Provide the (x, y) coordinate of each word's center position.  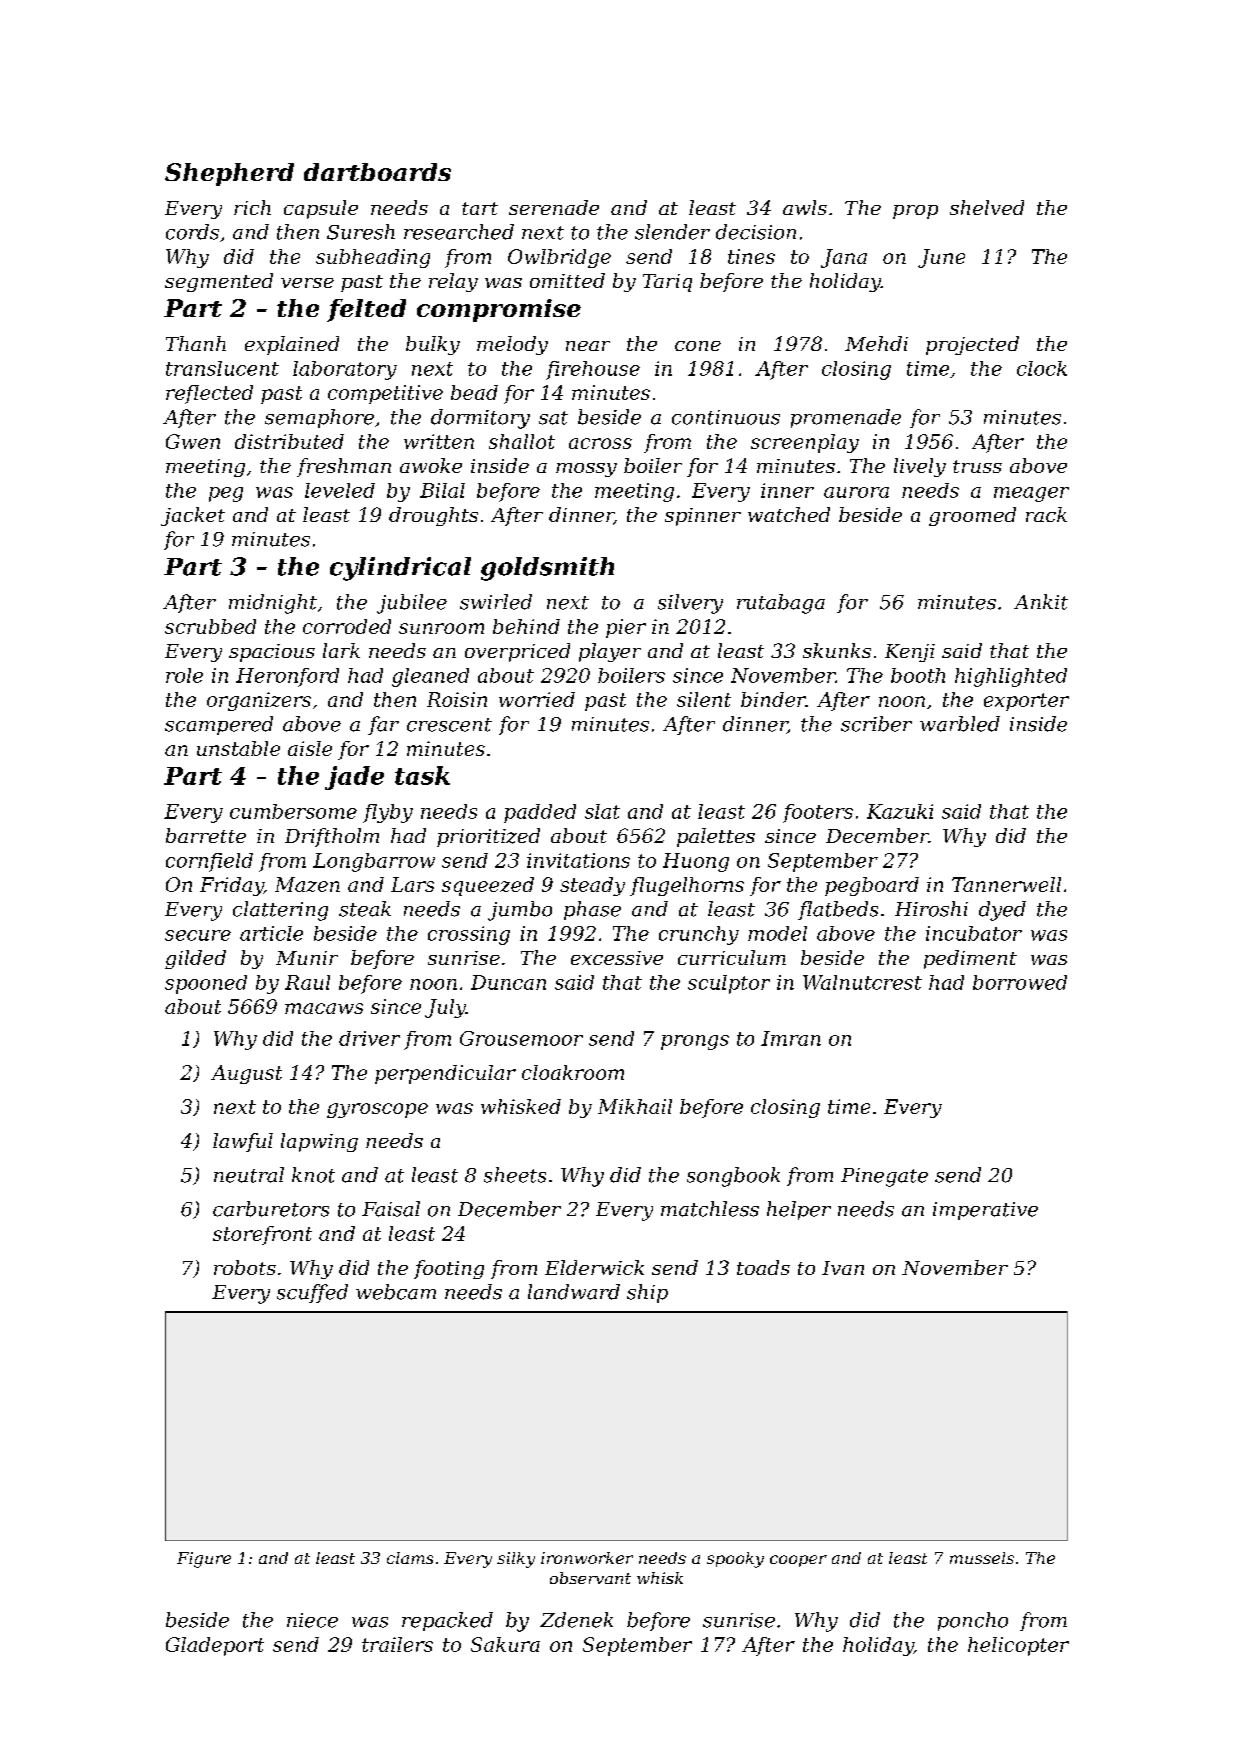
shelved (987, 207)
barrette (206, 835)
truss (977, 466)
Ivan (843, 1268)
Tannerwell (1006, 884)
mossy (586, 470)
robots (245, 1267)
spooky (735, 1560)
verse (307, 283)
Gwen (193, 441)
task (422, 775)
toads (763, 1267)
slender (672, 232)
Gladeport (215, 1646)
